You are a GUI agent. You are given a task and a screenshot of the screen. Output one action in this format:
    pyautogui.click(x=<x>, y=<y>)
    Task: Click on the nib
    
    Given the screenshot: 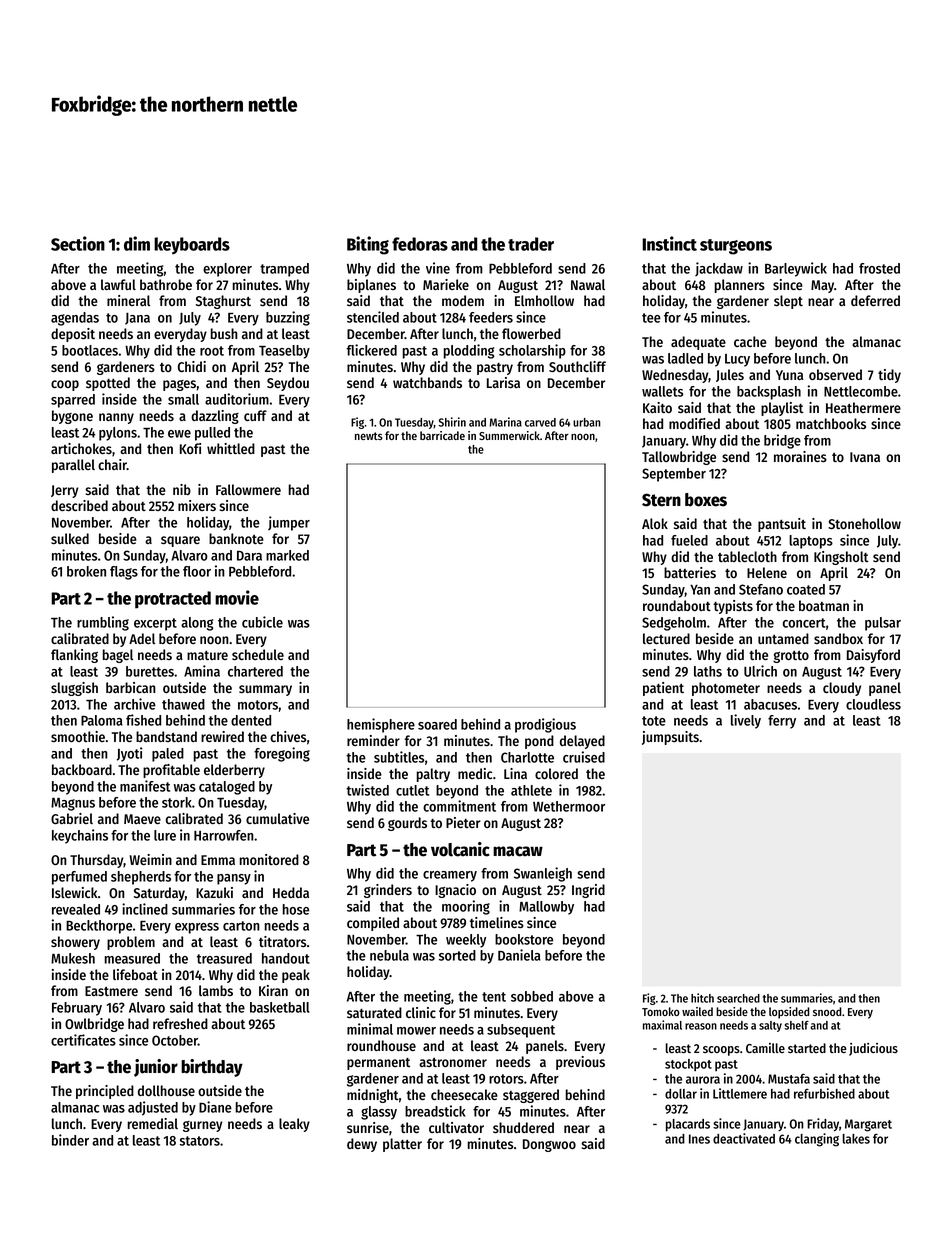 What is the action you would take?
    pyautogui.click(x=182, y=489)
